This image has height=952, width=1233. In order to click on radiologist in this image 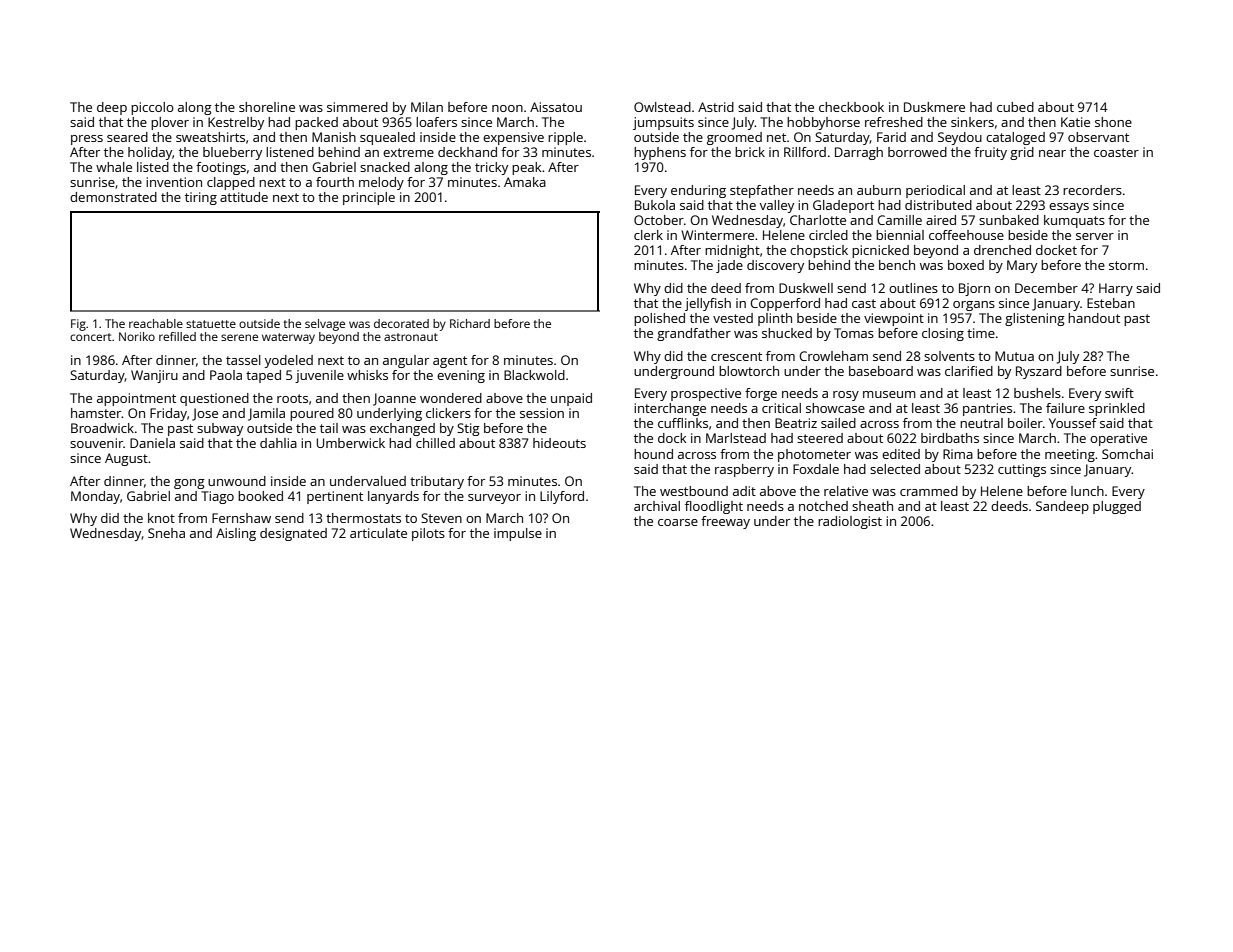, I will do `click(850, 522)`.
